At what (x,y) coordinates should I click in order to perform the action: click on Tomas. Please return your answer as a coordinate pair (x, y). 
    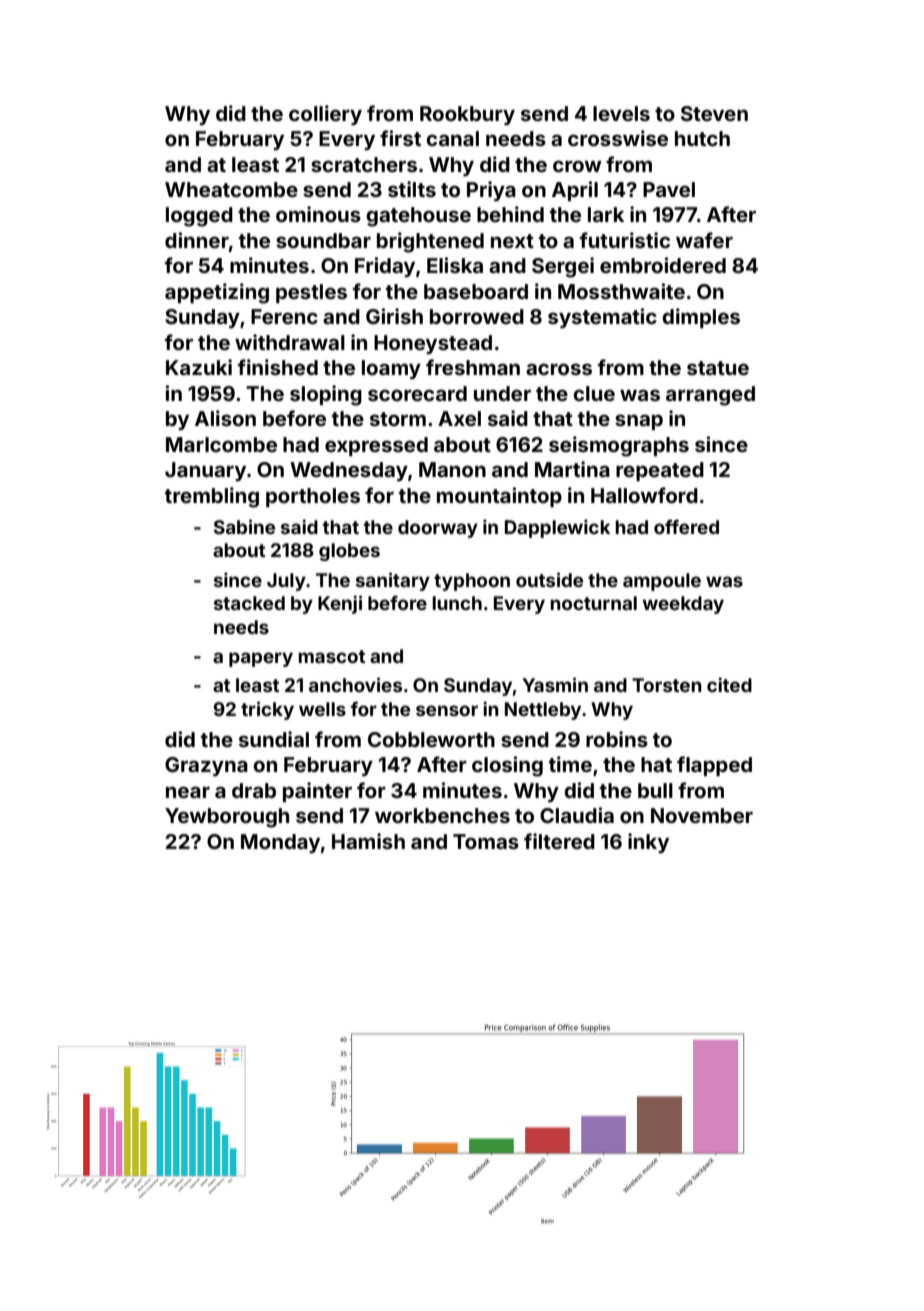
    Looking at the image, I should click on (486, 841).
